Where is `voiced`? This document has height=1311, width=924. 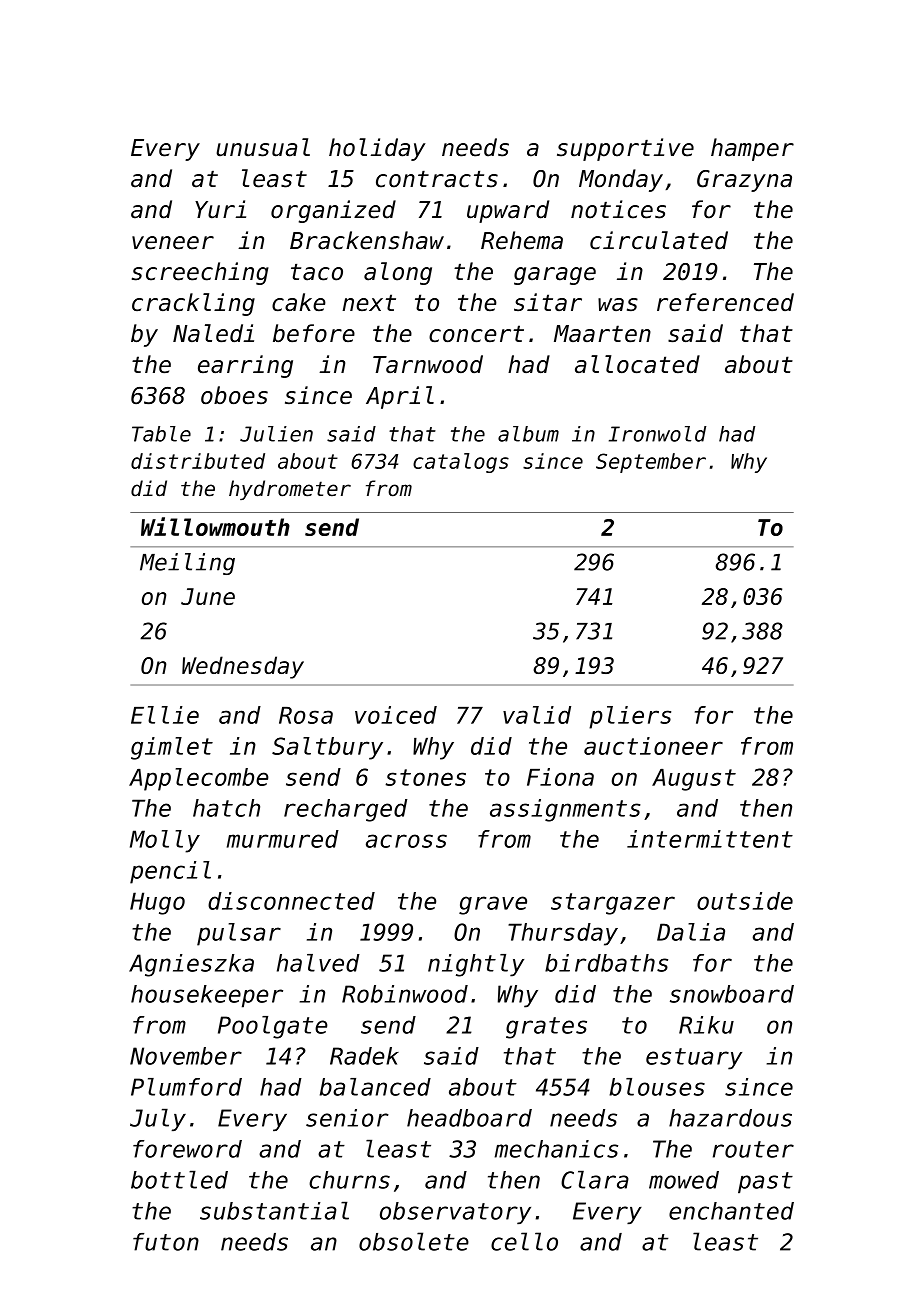 voiced is located at coordinates (396, 715).
